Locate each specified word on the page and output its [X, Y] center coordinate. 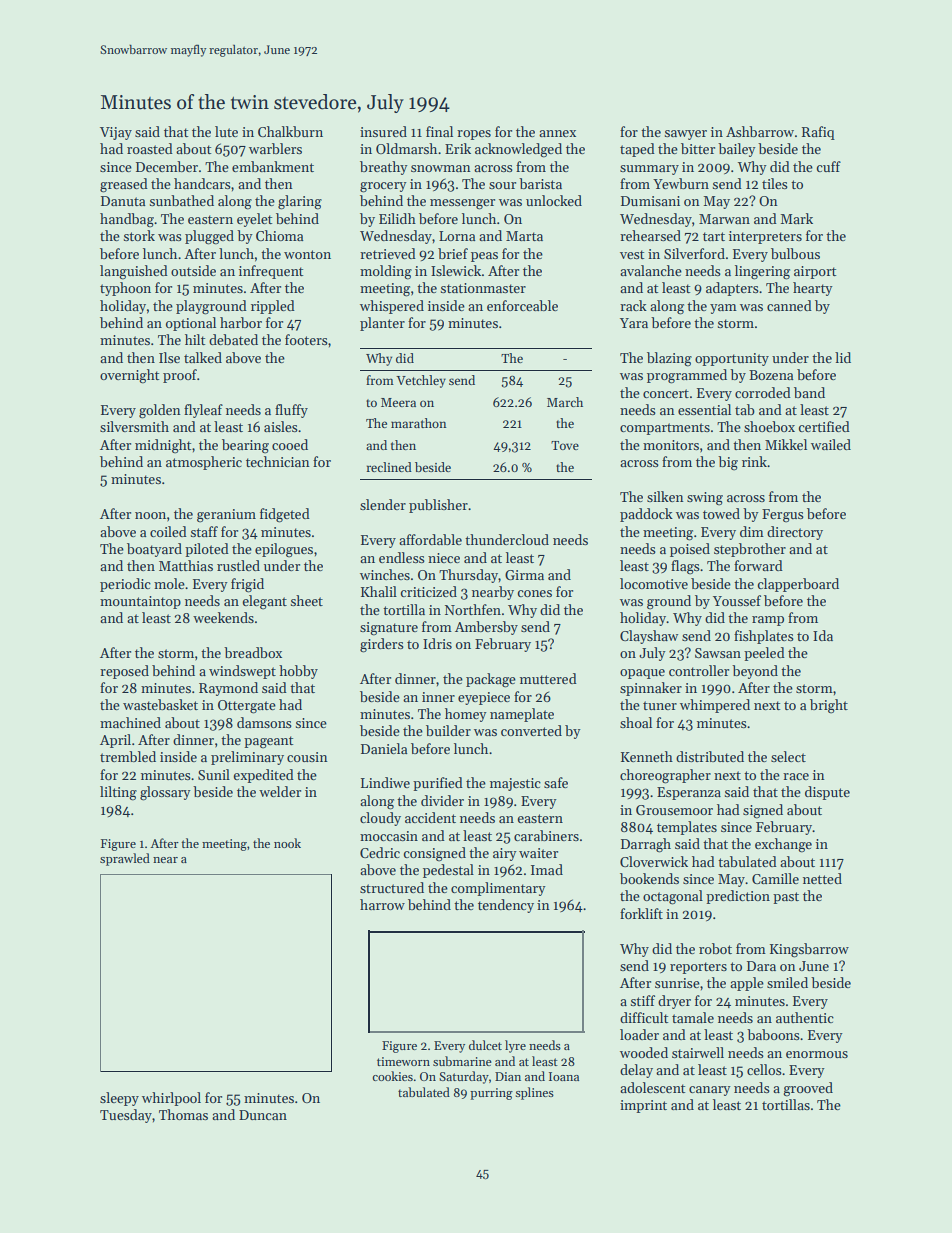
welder [280, 791]
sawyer [686, 135]
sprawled [125, 859]
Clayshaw [649, 637]
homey [466, 715]
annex [557, 133]
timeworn [403, 1061]
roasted [150, 148]
